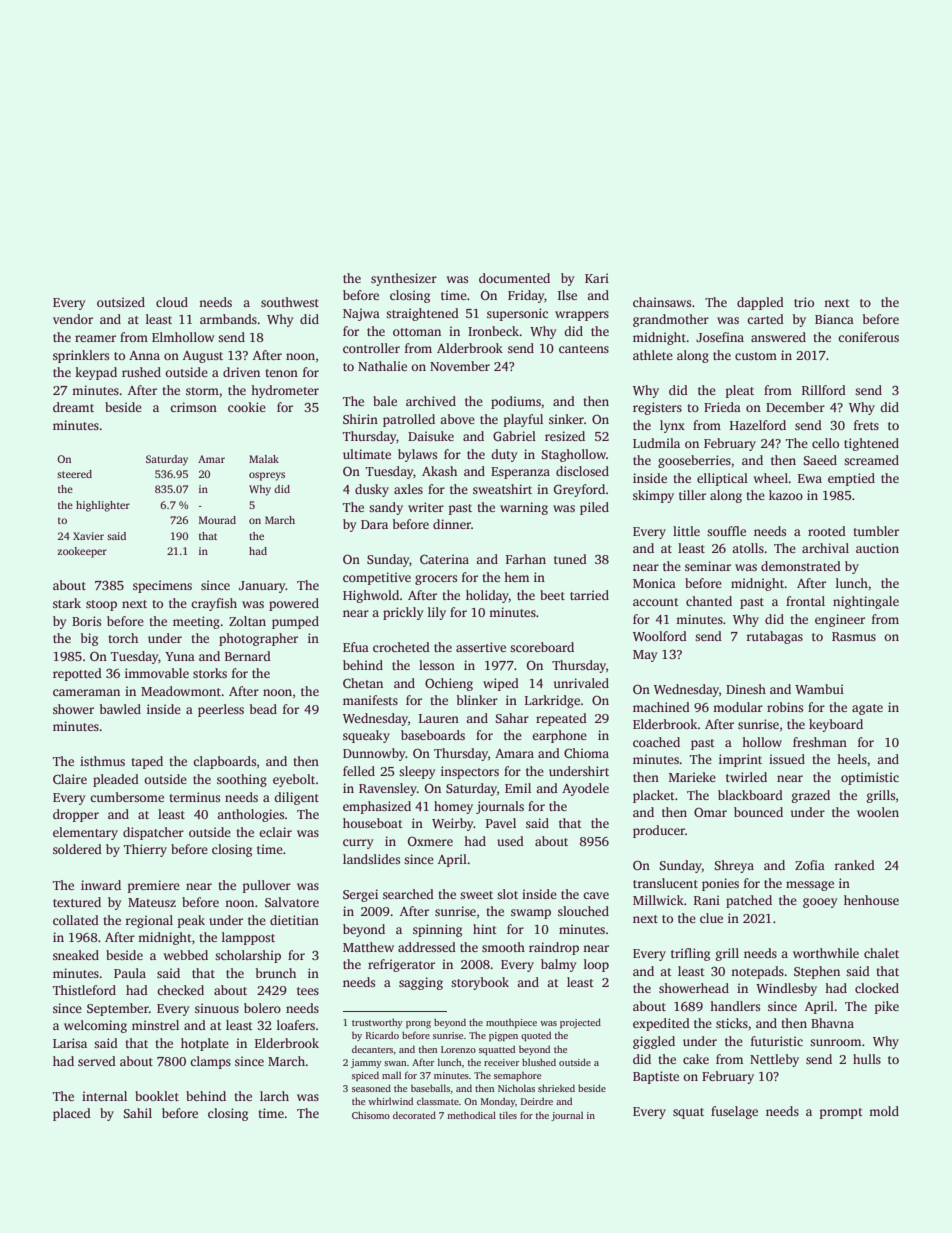 The height and width of the image is (1233, 952). What do you see at coordinates (470, 772) in the image?
I see `inspectors` at bounding box center [470, 772].
